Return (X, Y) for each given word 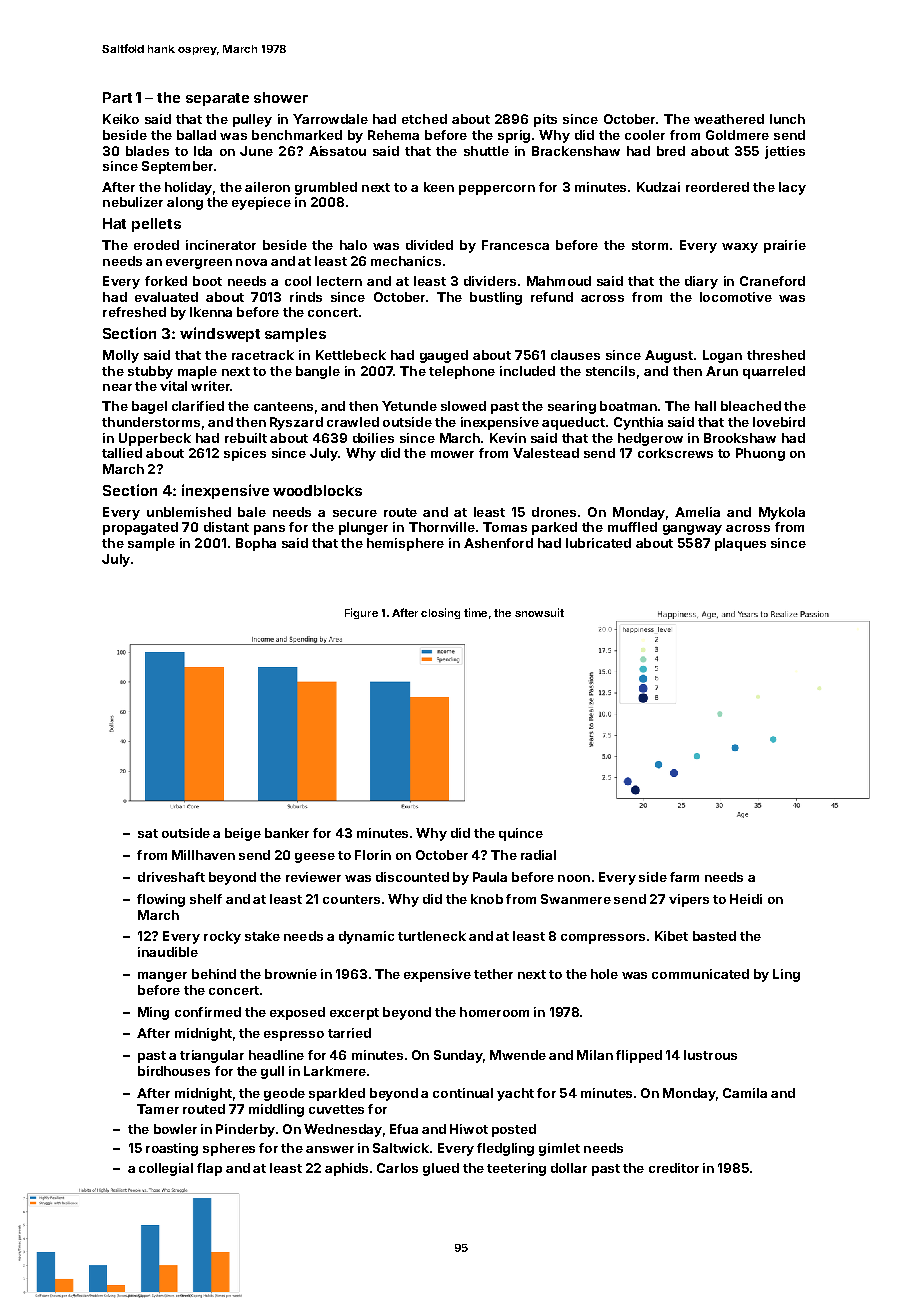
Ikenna (211, 312)
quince (521, 834)
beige (243, 834)
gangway (692, 530)
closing (440, 613)
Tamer (158, 1109)
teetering (516, 1169)
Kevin (508, 438)
